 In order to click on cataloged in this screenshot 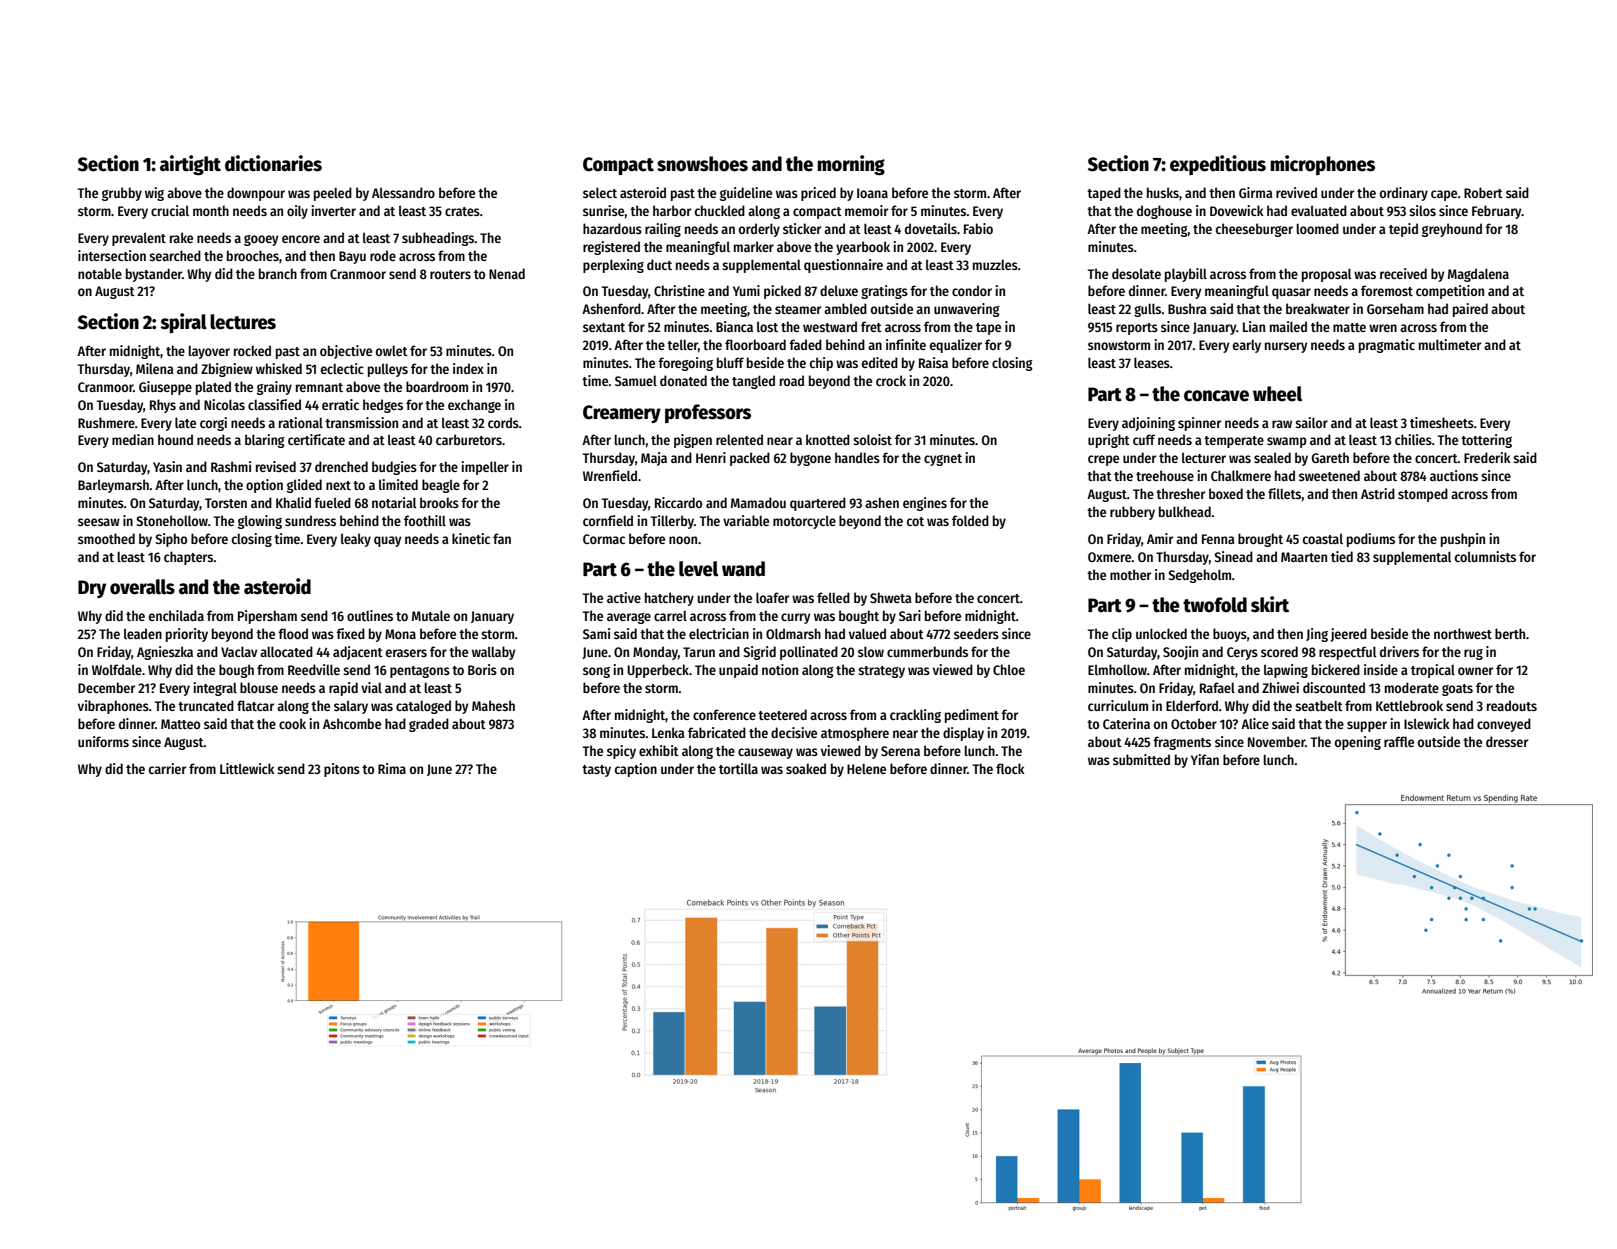, I will do `click(423, 707)`.
